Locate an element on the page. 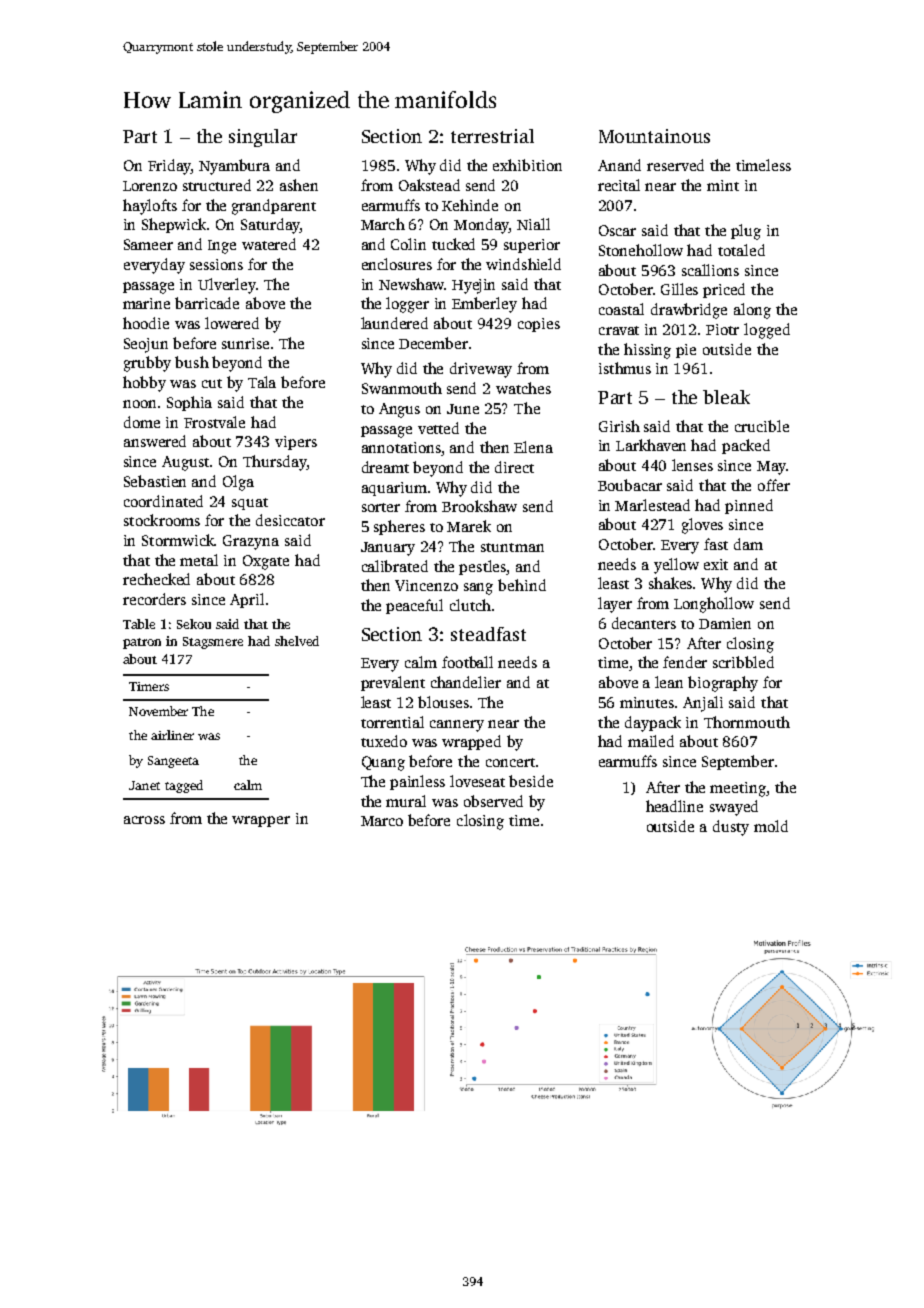 This image has height=1308, width=924. plug is located at coordinates (746, 232).
